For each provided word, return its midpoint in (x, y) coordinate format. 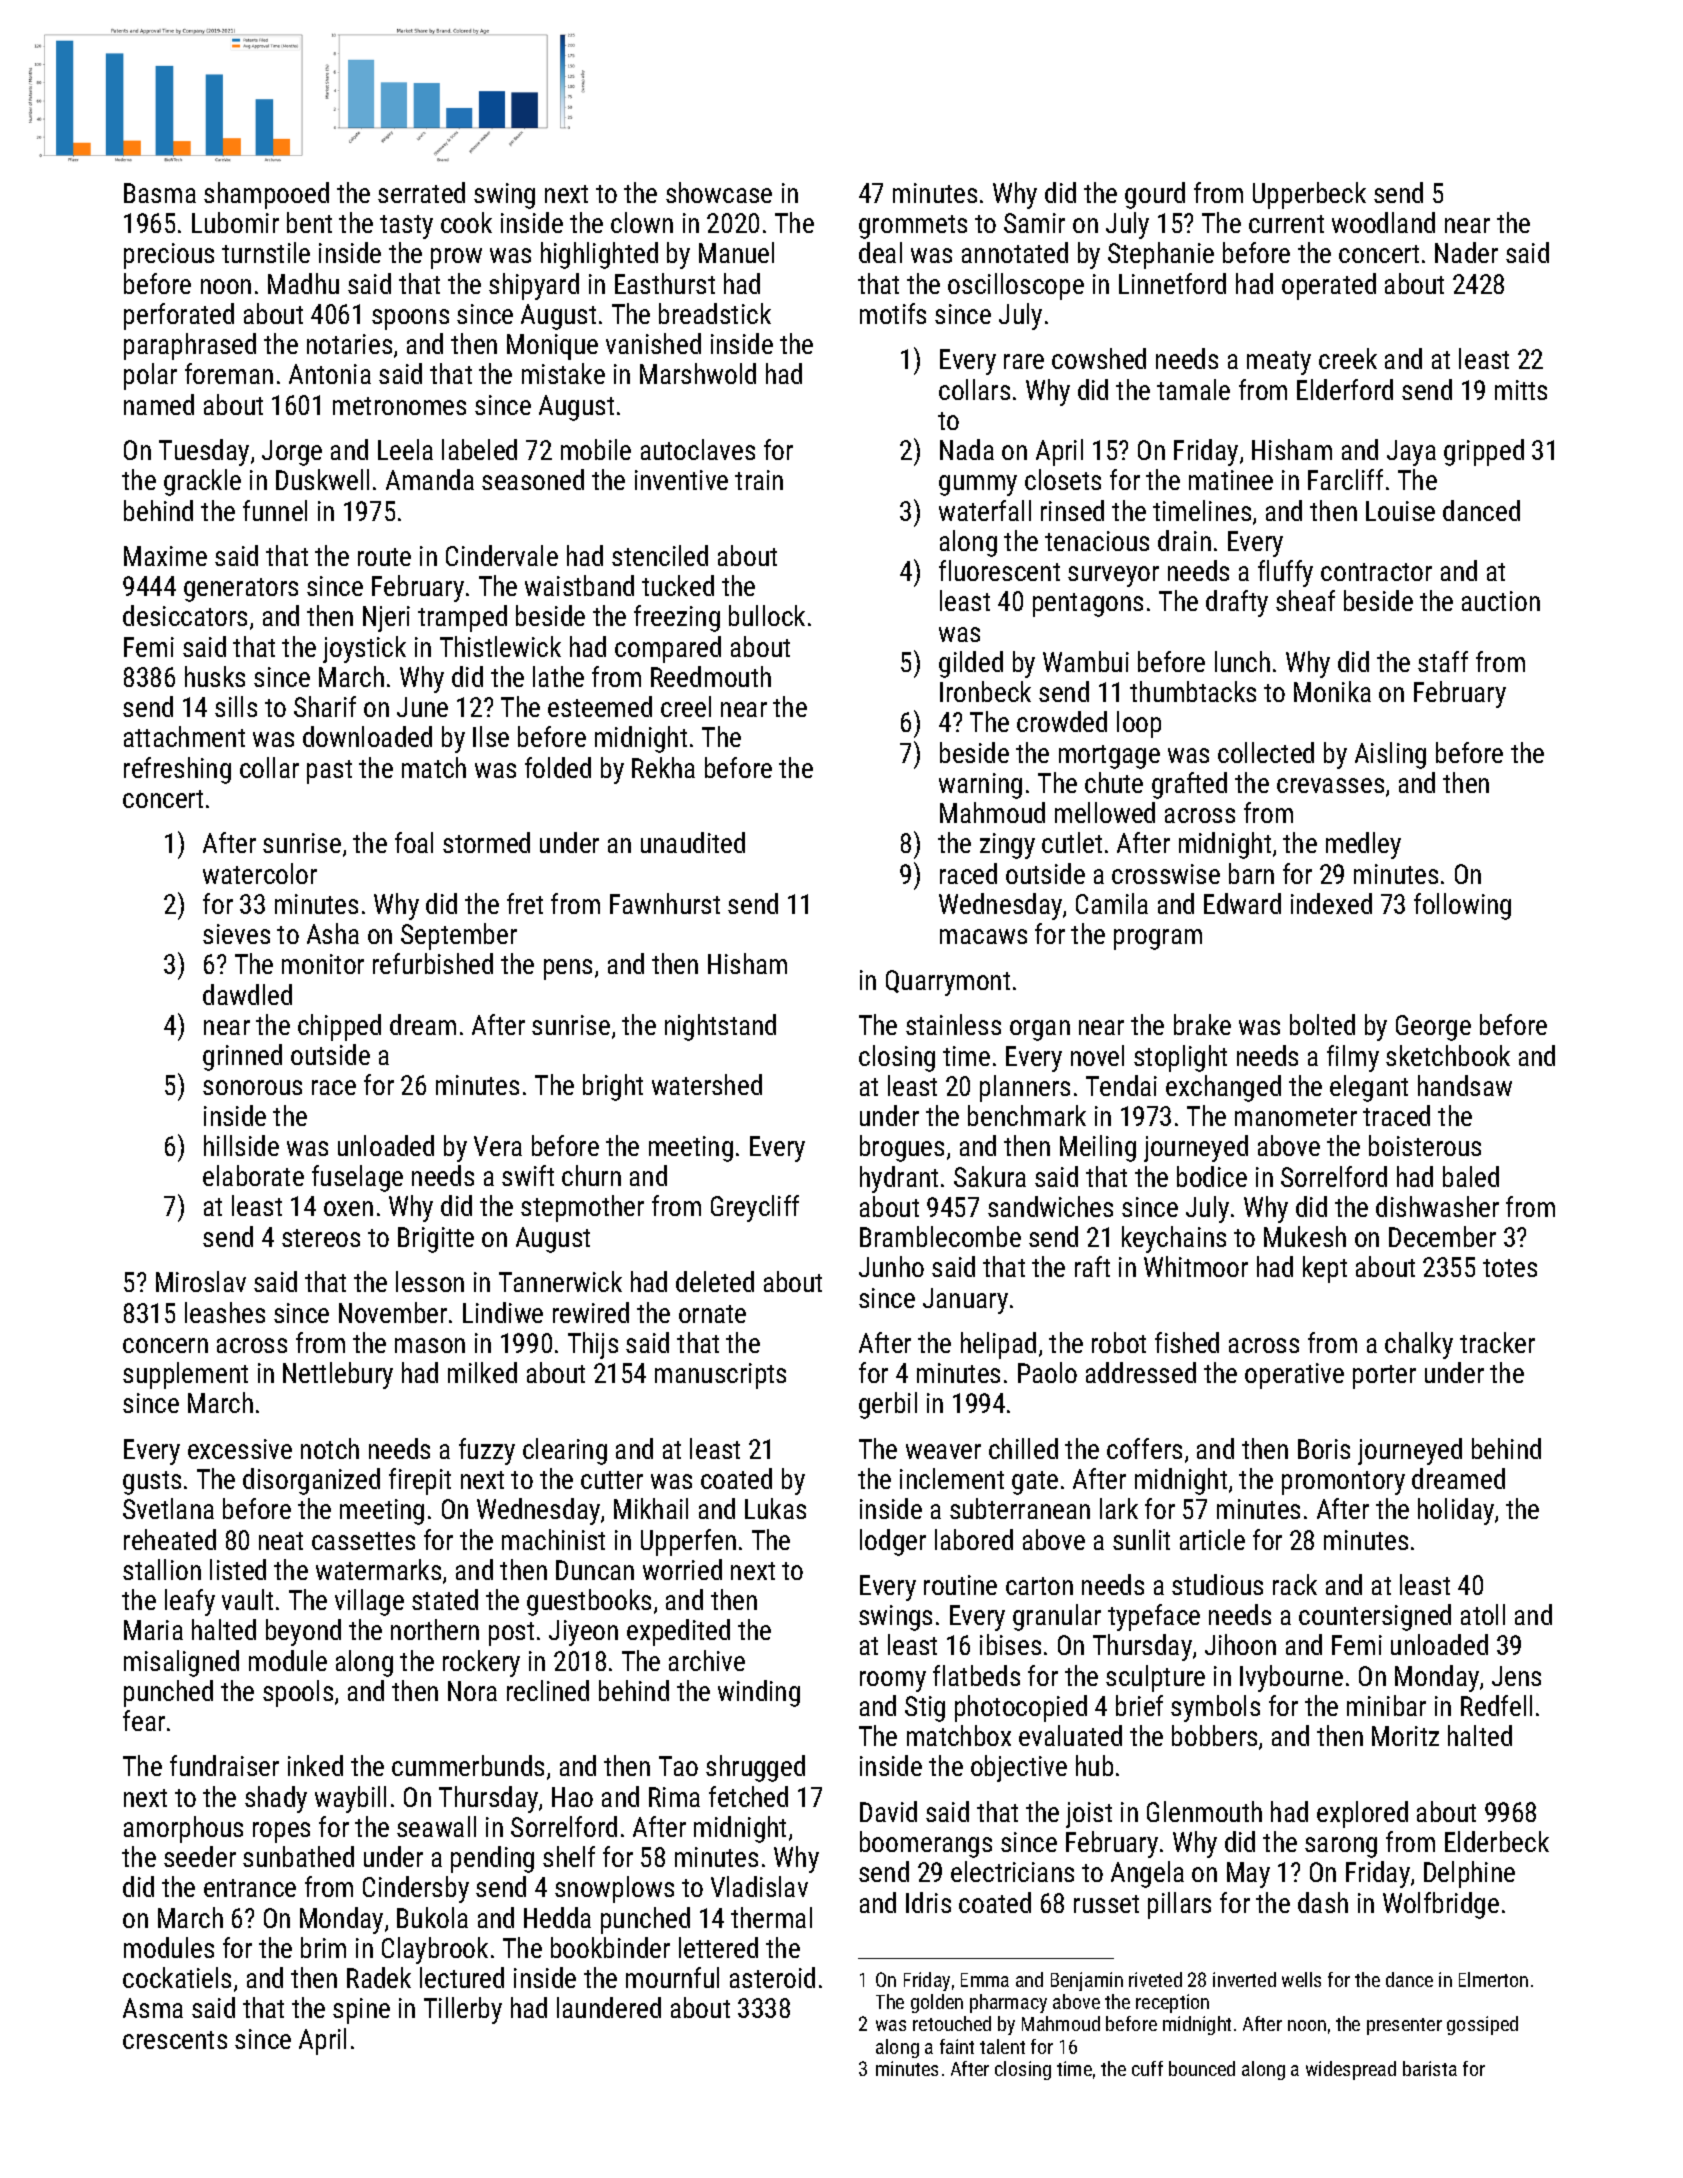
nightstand (720, 1027)
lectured (462, 1977)
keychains (1174, 1239)
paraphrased (190, 346)
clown (642, 222)
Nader (1466, 252)
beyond (303, 1632)
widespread (1351, 2070)
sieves (236, 934)
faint (957, 2046)
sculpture (1155, 1678)
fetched (748, 1796)
